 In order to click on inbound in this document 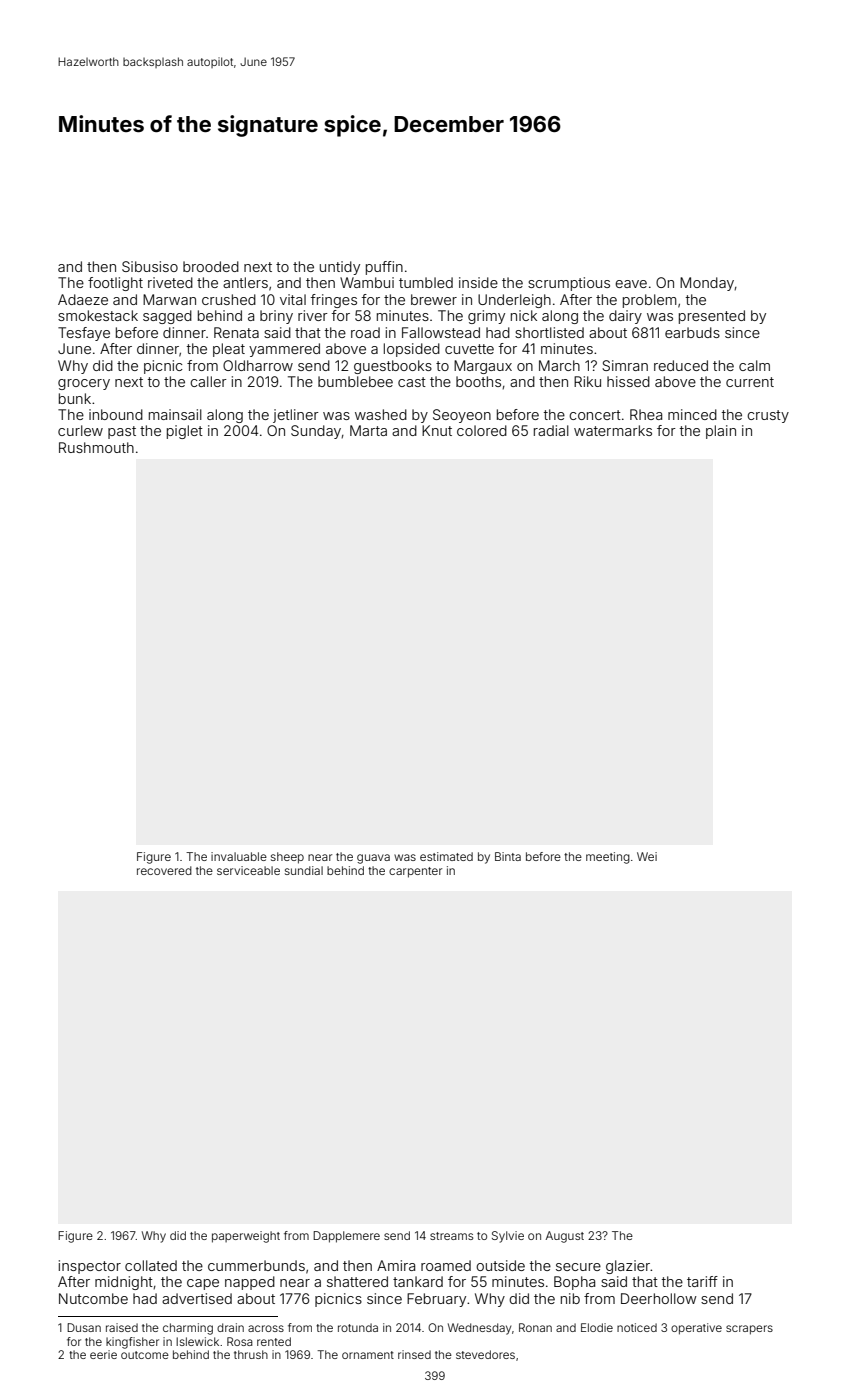, I will do `click(116, 414)`.
